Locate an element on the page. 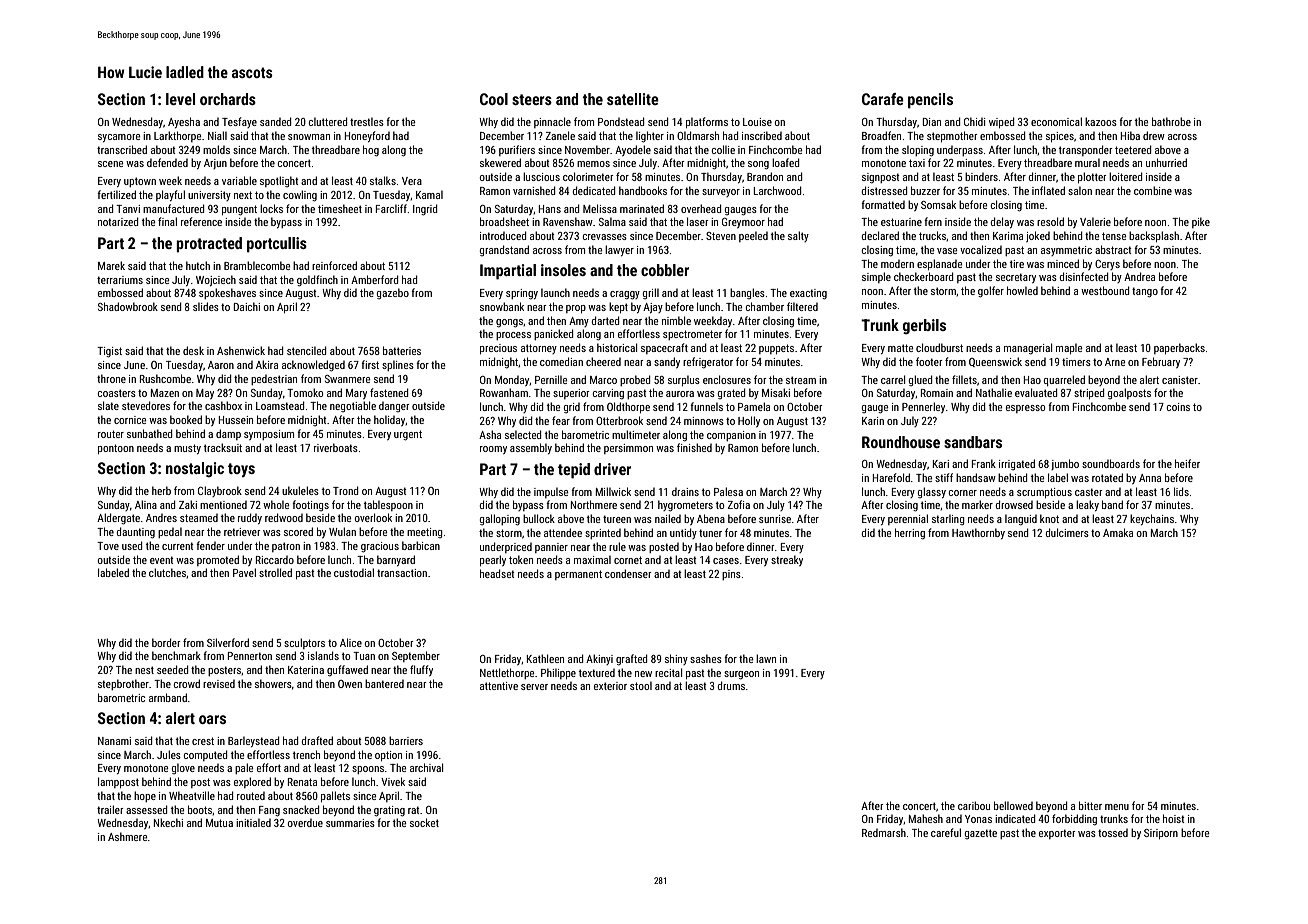 The image size is (1308, 924). hog is located at coordinates (371, 151).
